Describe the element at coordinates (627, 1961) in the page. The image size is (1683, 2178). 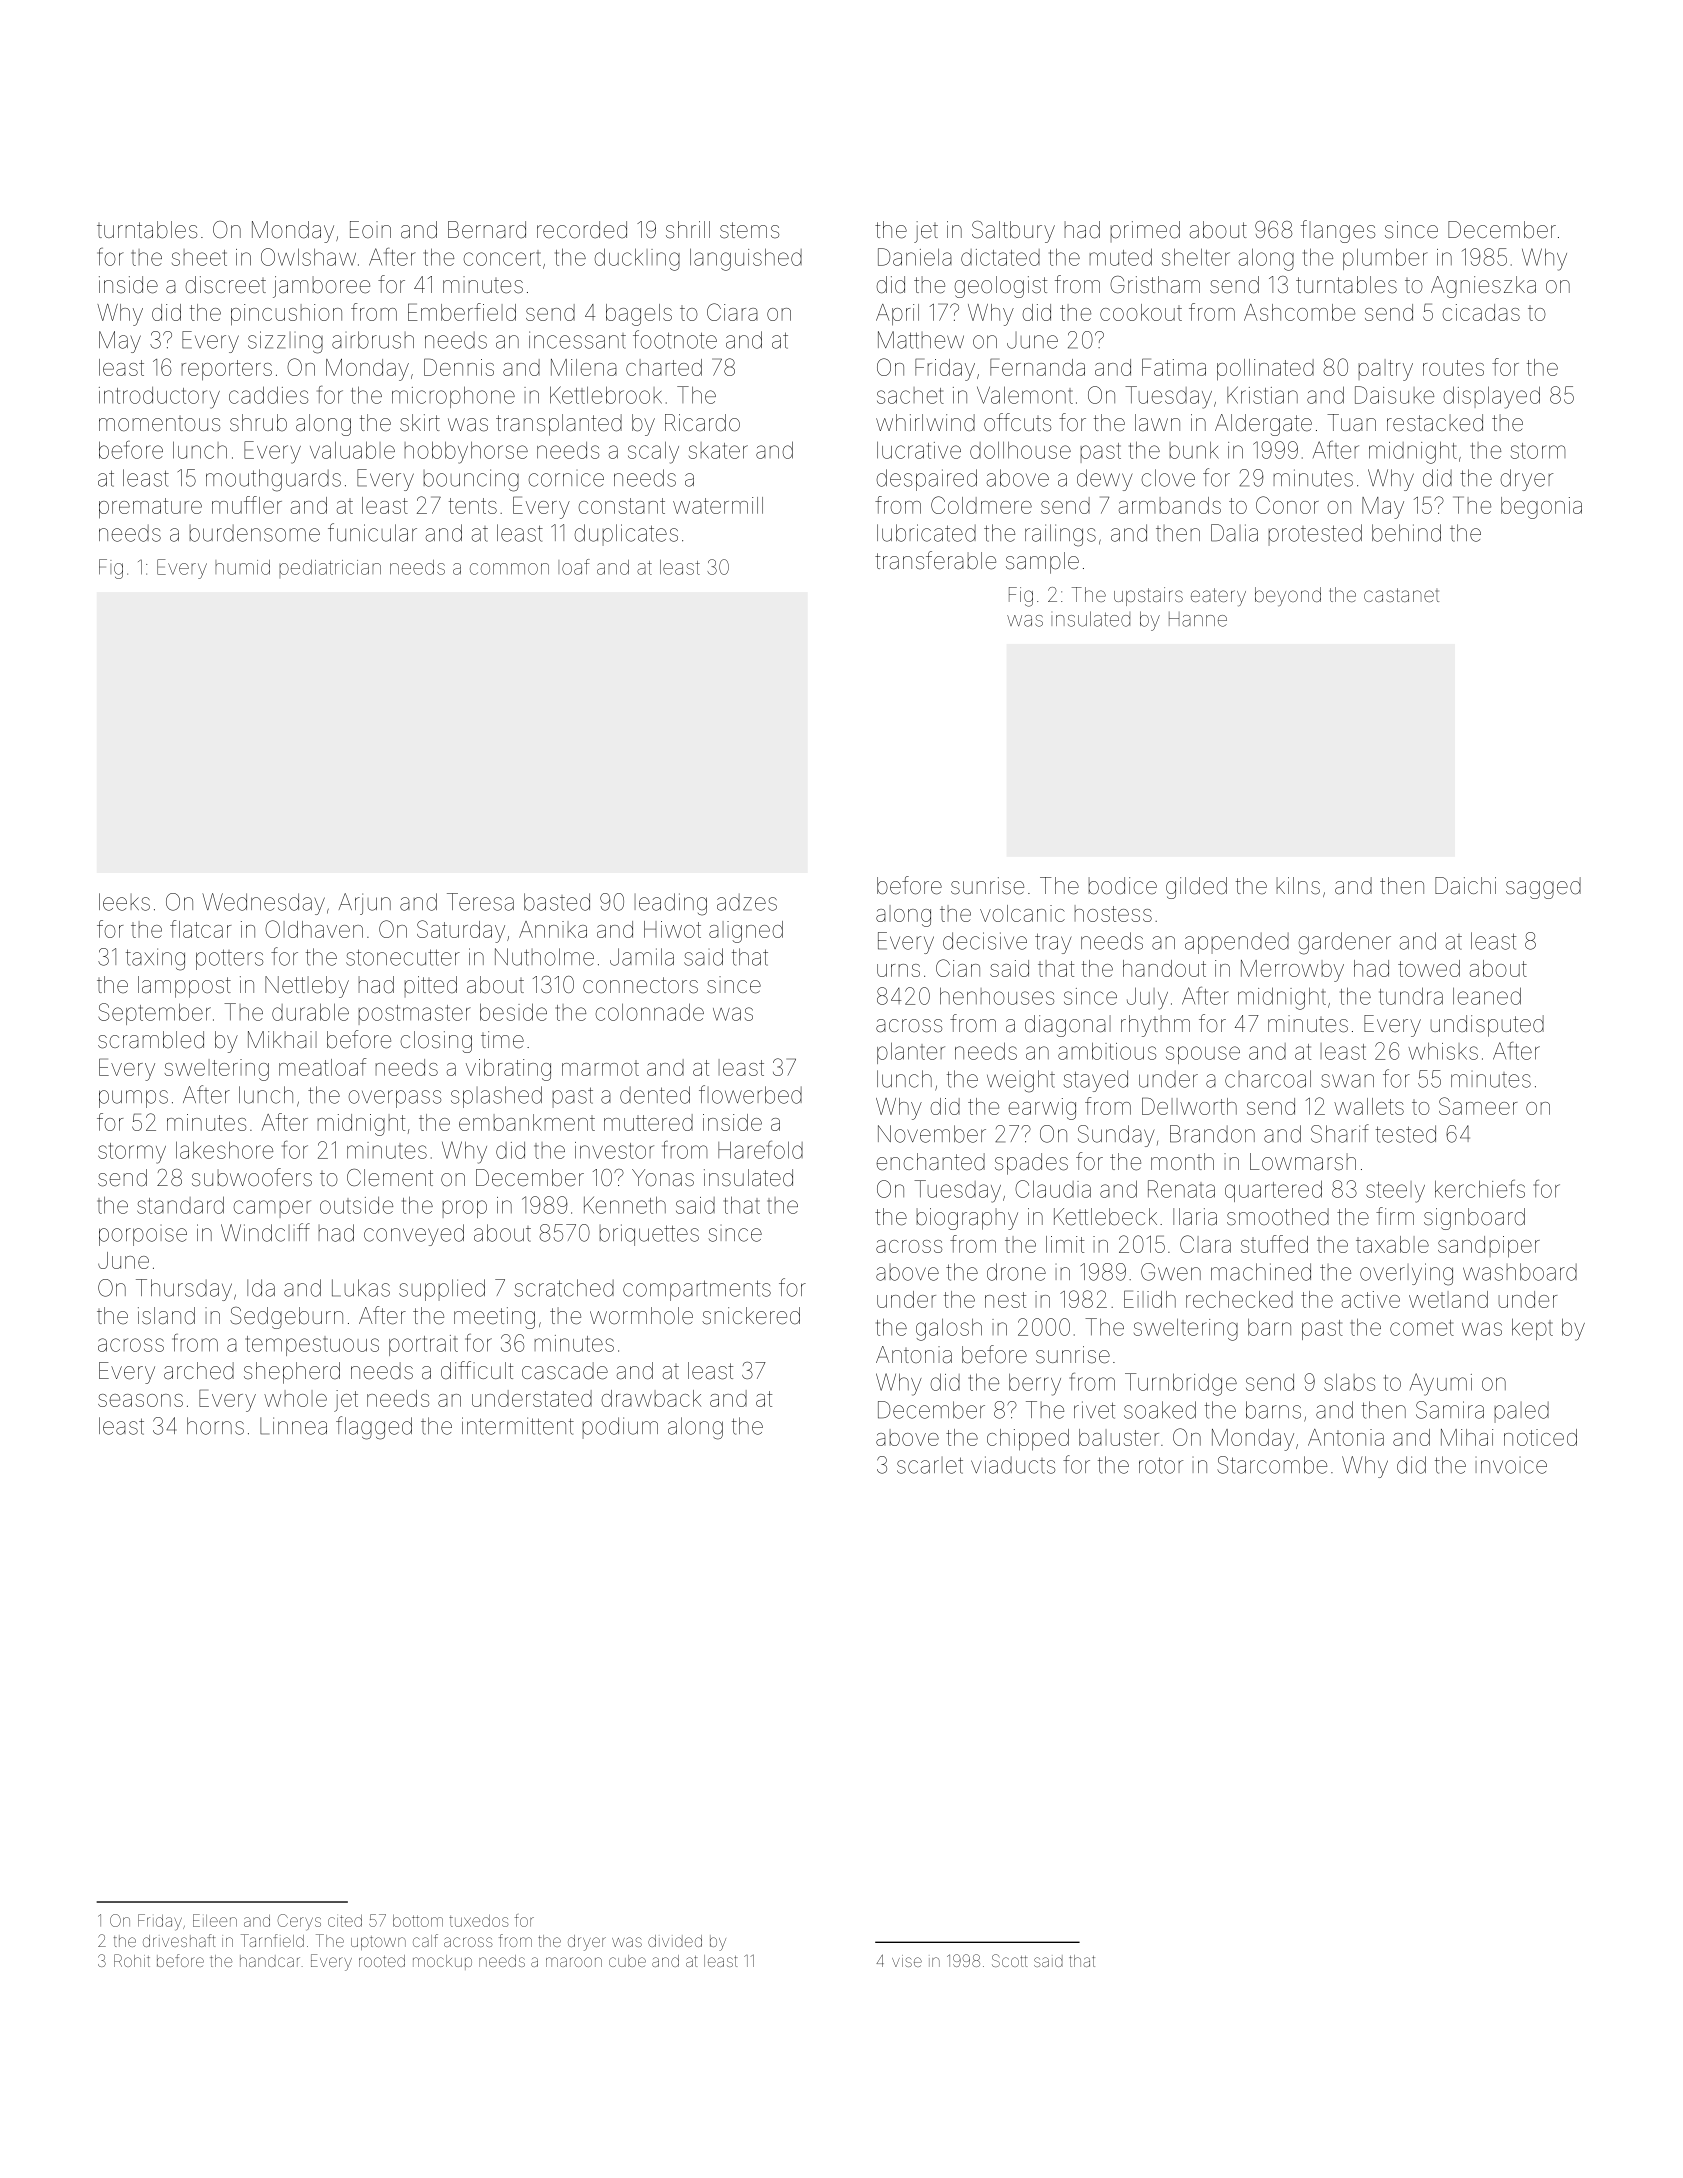
I see `cube` at that location.
